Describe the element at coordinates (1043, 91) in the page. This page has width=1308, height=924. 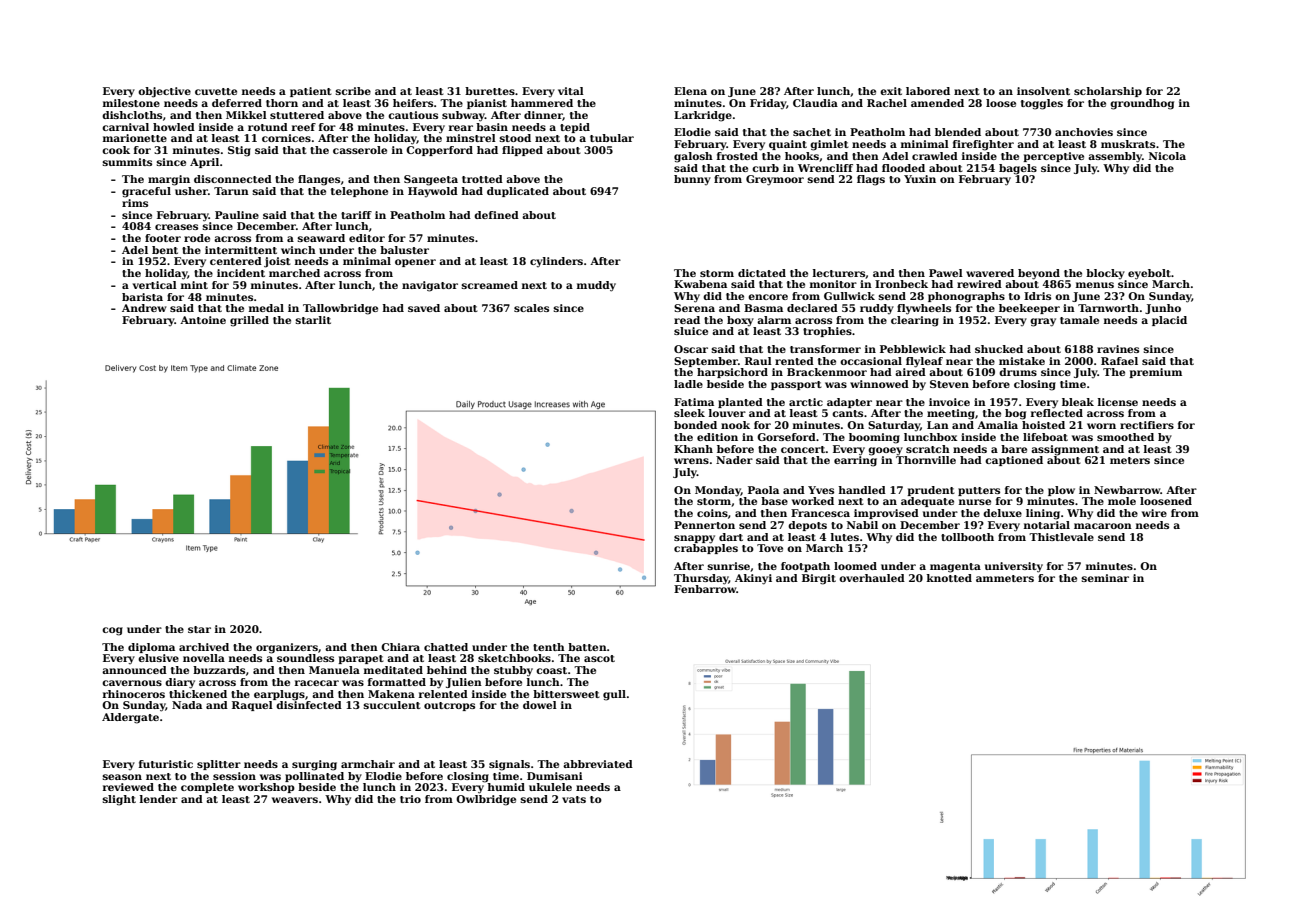
I see `insolvent` at that location.
